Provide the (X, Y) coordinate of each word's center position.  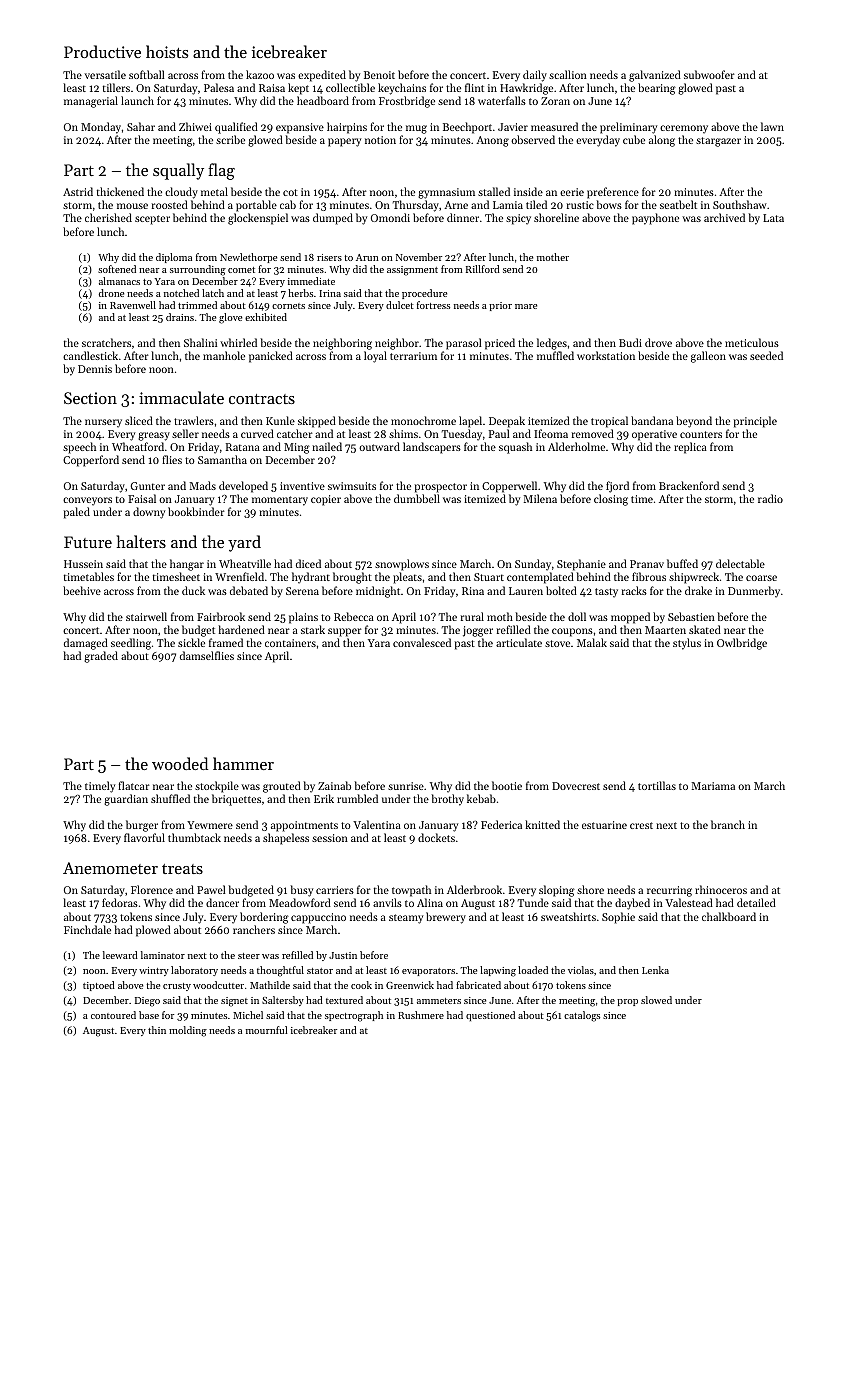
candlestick (90, 355)
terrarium (413, 356)
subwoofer (709, 74)
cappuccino (318, 918)
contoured (113, 1015)
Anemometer (110, 868)
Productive (102, 51)
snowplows (402, 565)
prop (627, 1002)
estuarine (604, 825)
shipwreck (694, 578)
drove (658, 342)
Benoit (379, 75)
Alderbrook (474, 889)
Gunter (147, 486)
